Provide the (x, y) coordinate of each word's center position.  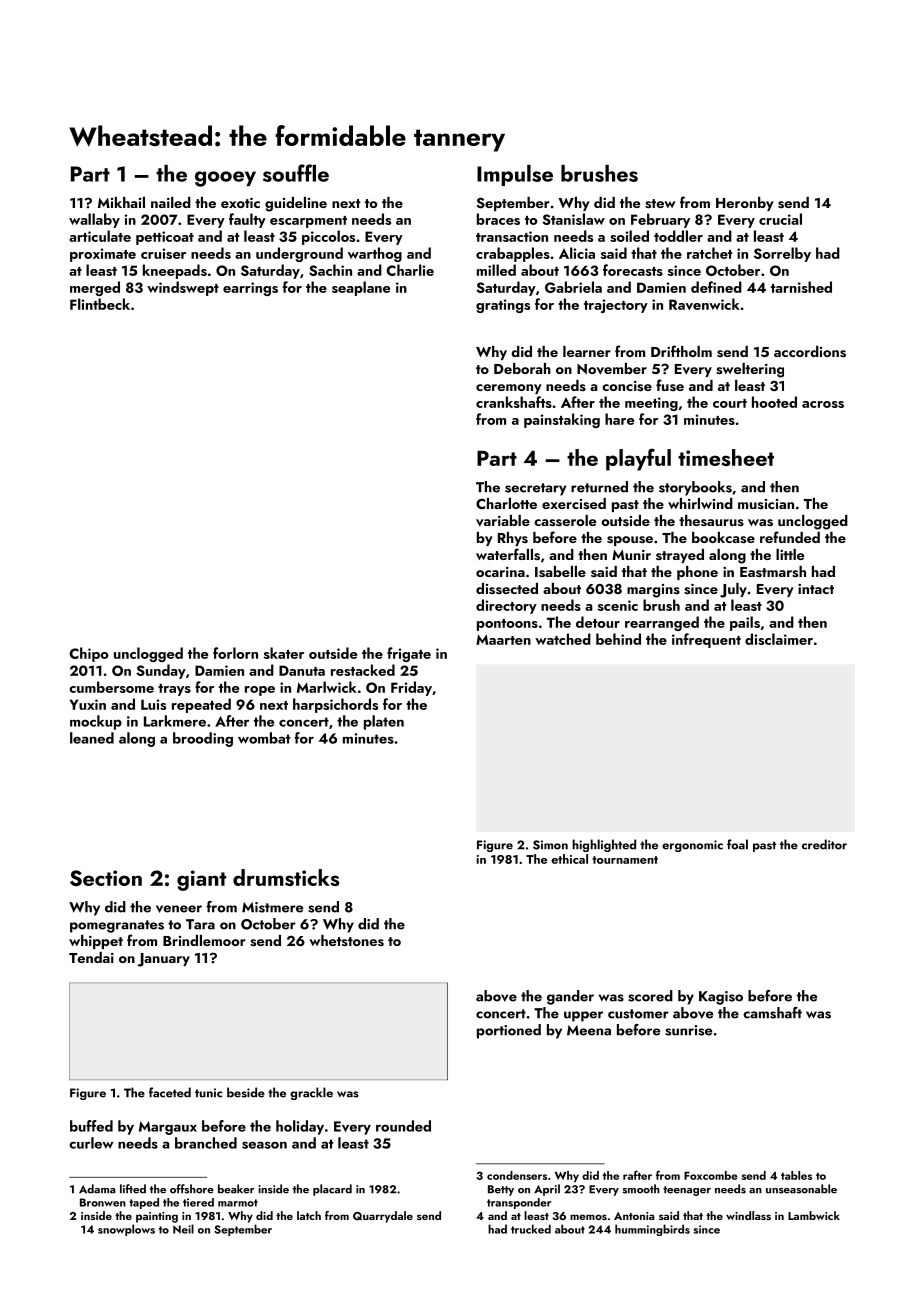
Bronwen (103, 1202)
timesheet (726, 457)
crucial (780, 219)
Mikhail (121, 202)
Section (106, 878)
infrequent (706, 640)
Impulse (515, 175)
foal (737, 844)
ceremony (509, 389)
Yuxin (87, 704)
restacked (363, 670)
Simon (550, 845)
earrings (250, 289)
